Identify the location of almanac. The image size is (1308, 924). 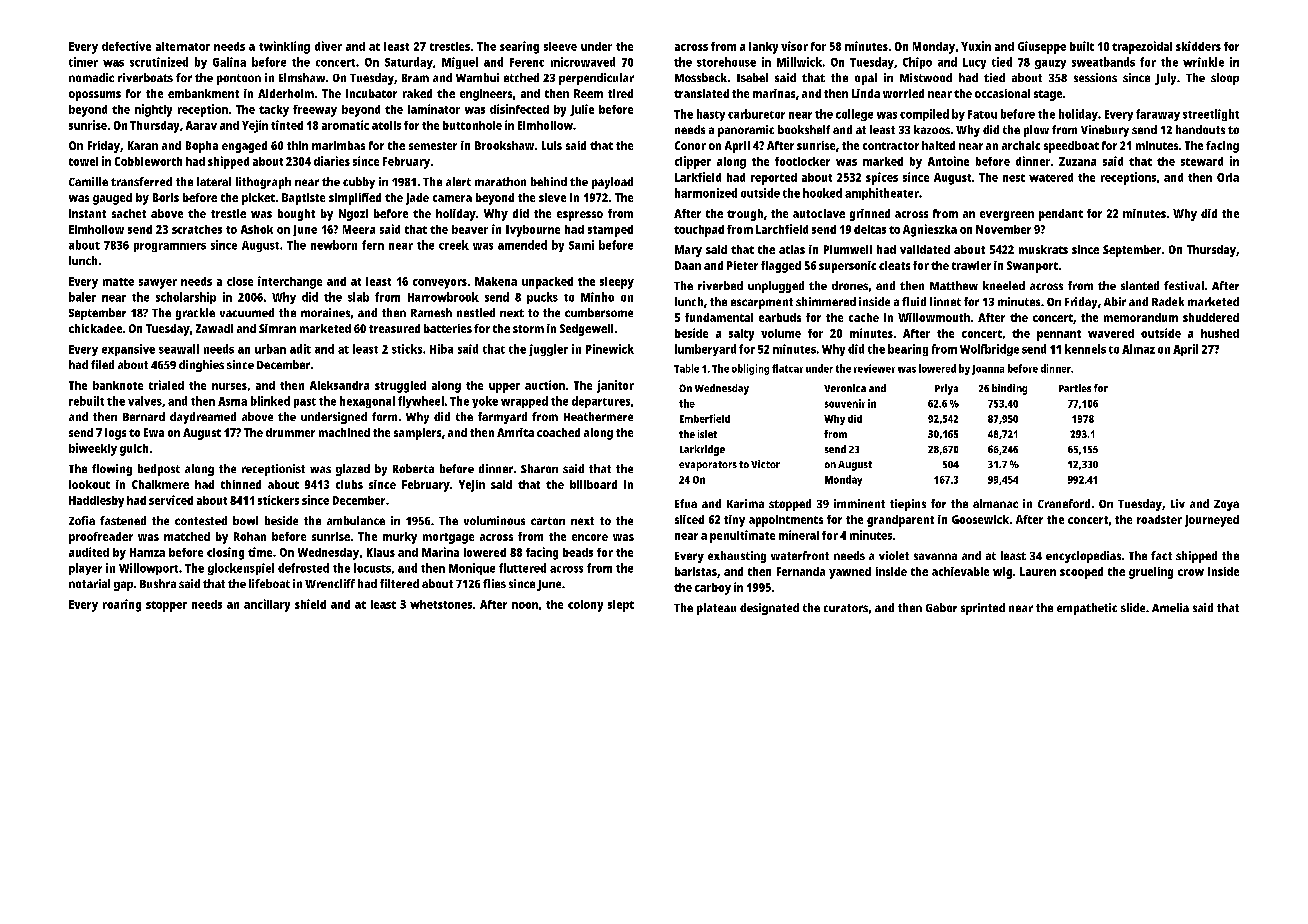
(995, 503).
